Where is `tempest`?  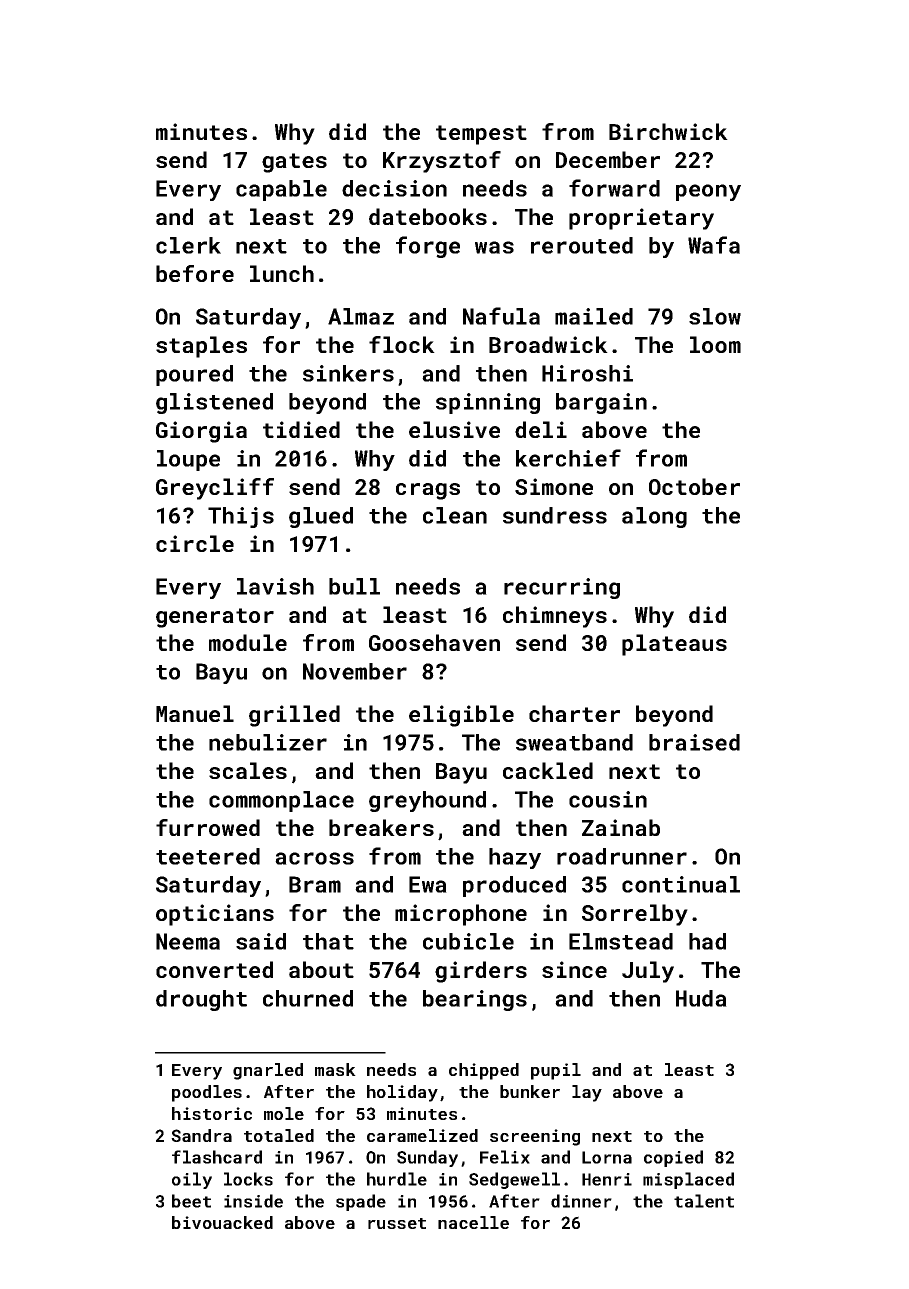
tempest is located at coordinates (481, 135).
